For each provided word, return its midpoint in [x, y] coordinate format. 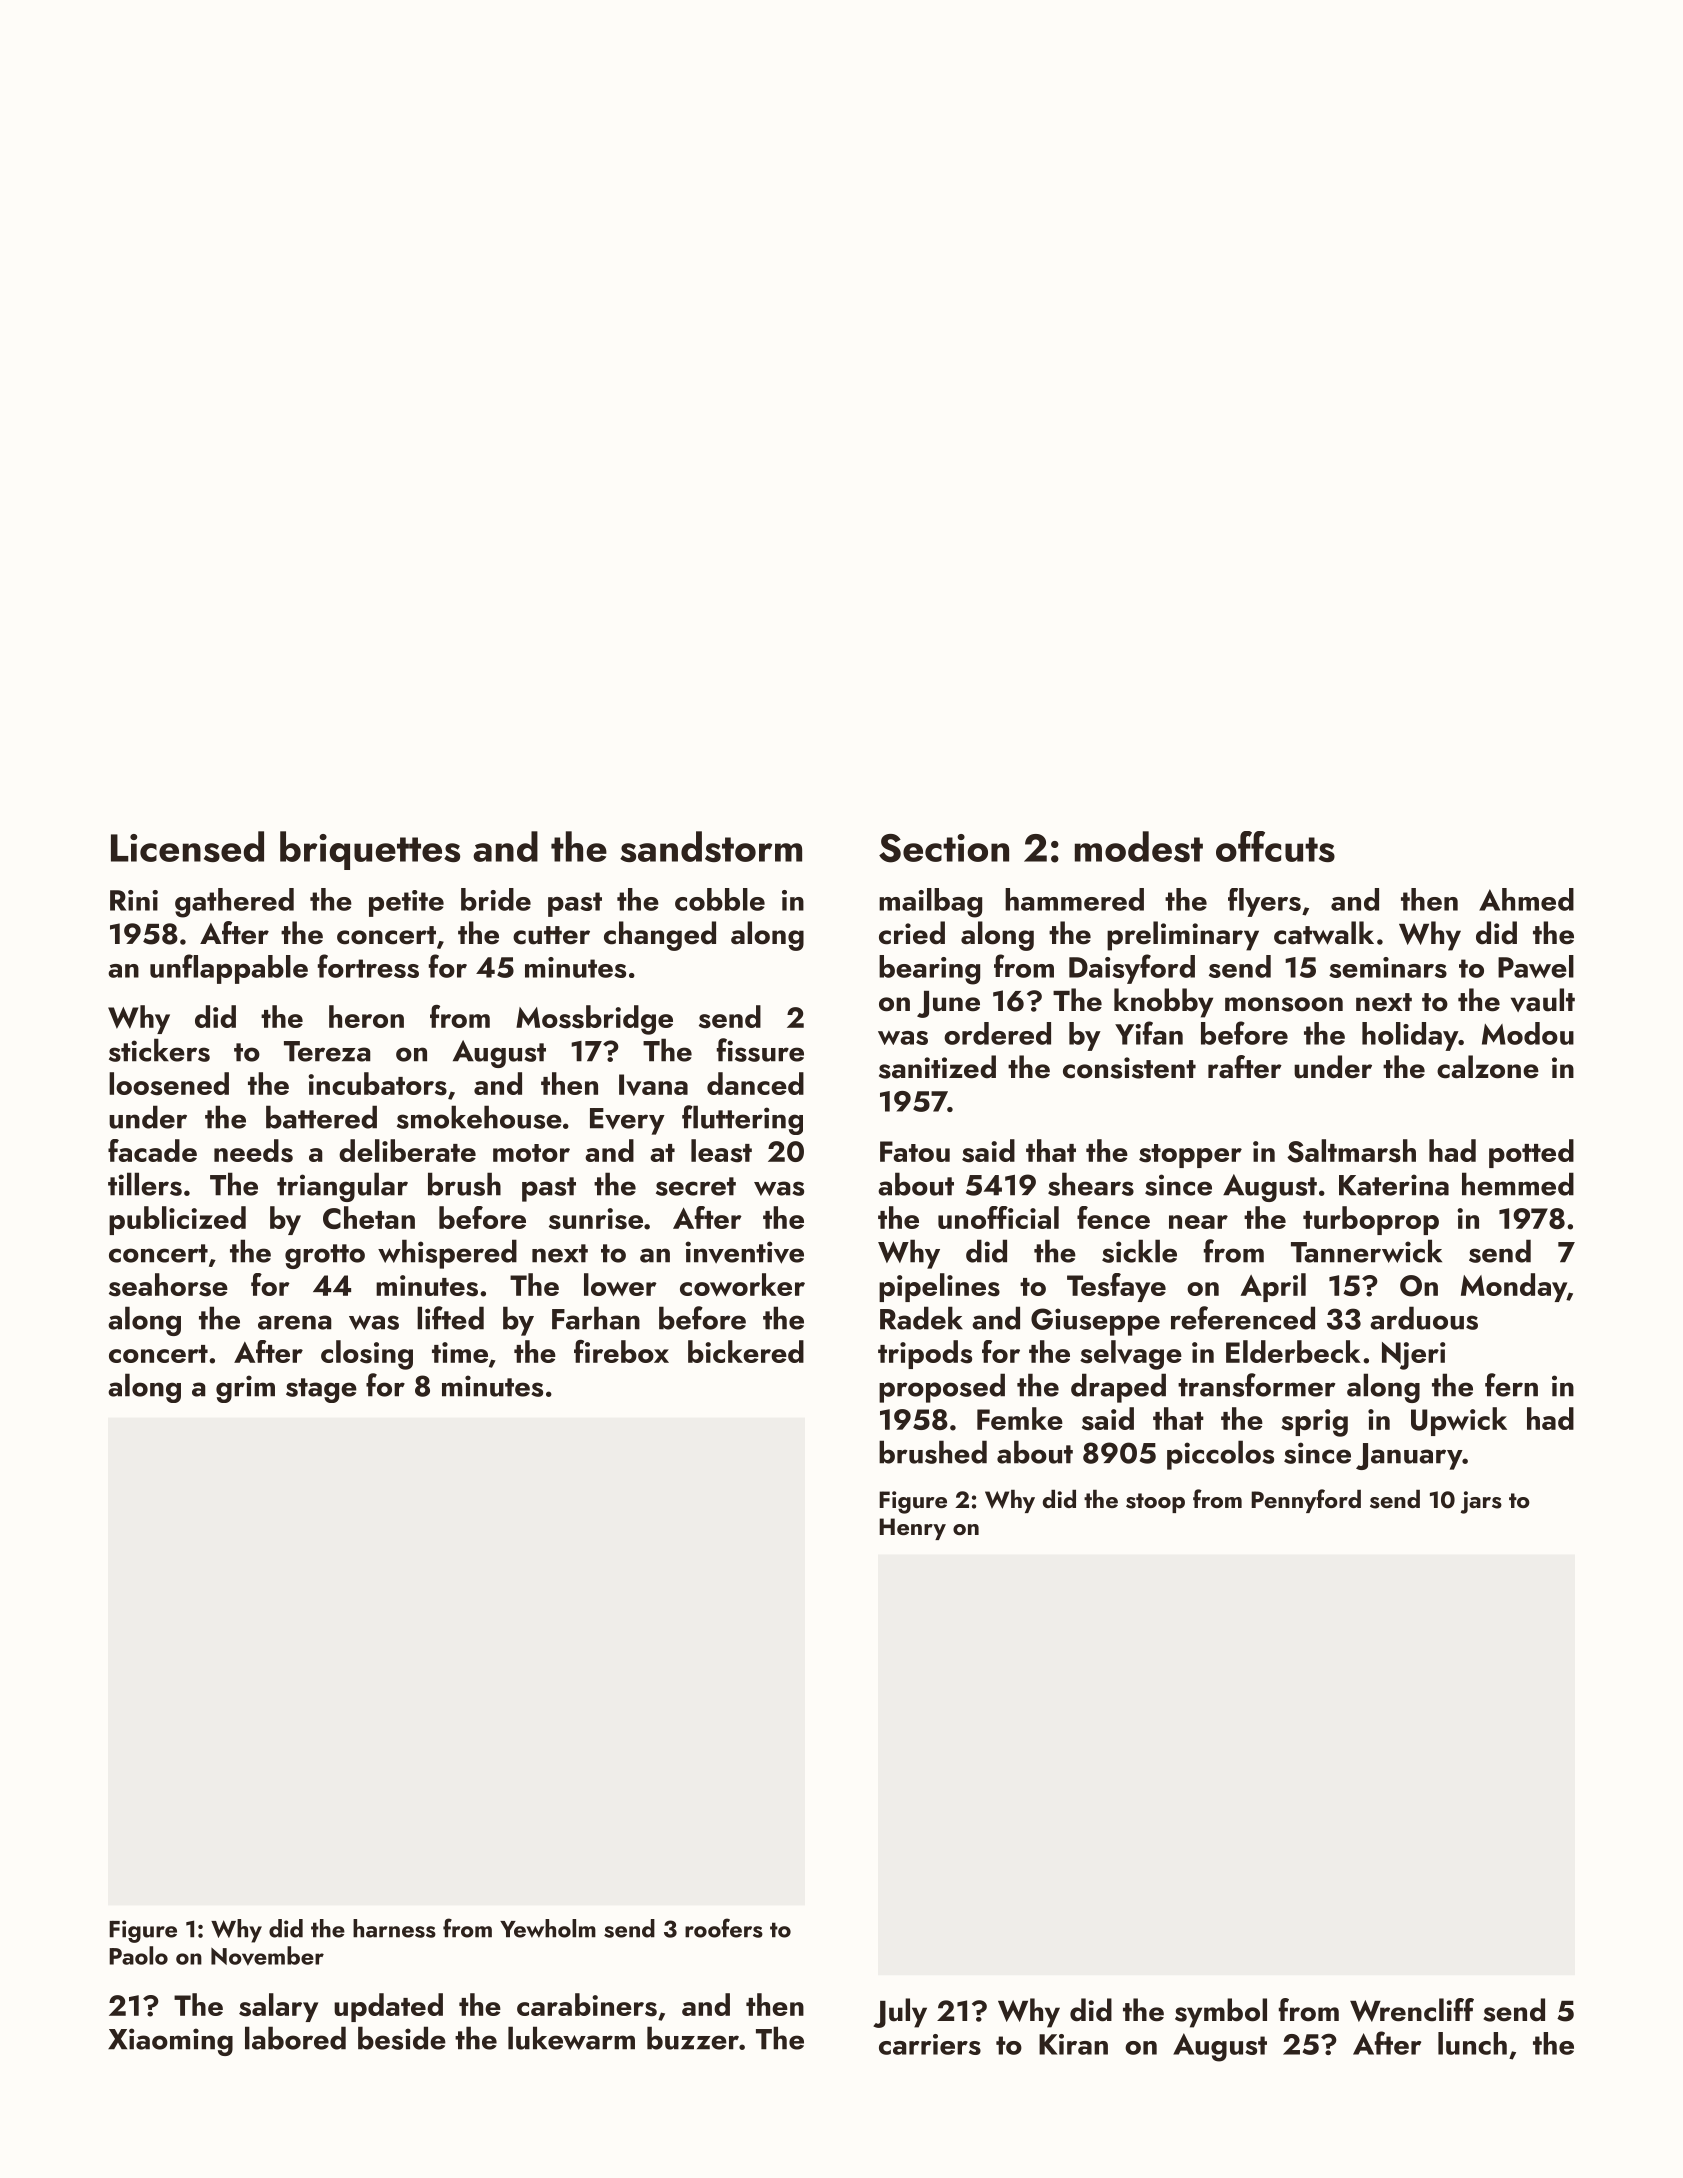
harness [394, 1928]
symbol [1221, 2013]
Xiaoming [170, 2042]
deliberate [407, 1150]
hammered [1074, 899]
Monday [1514, 1287]
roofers [724, 1928]
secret [696, 1186]
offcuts [1275, 846]
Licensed [187, 846]
